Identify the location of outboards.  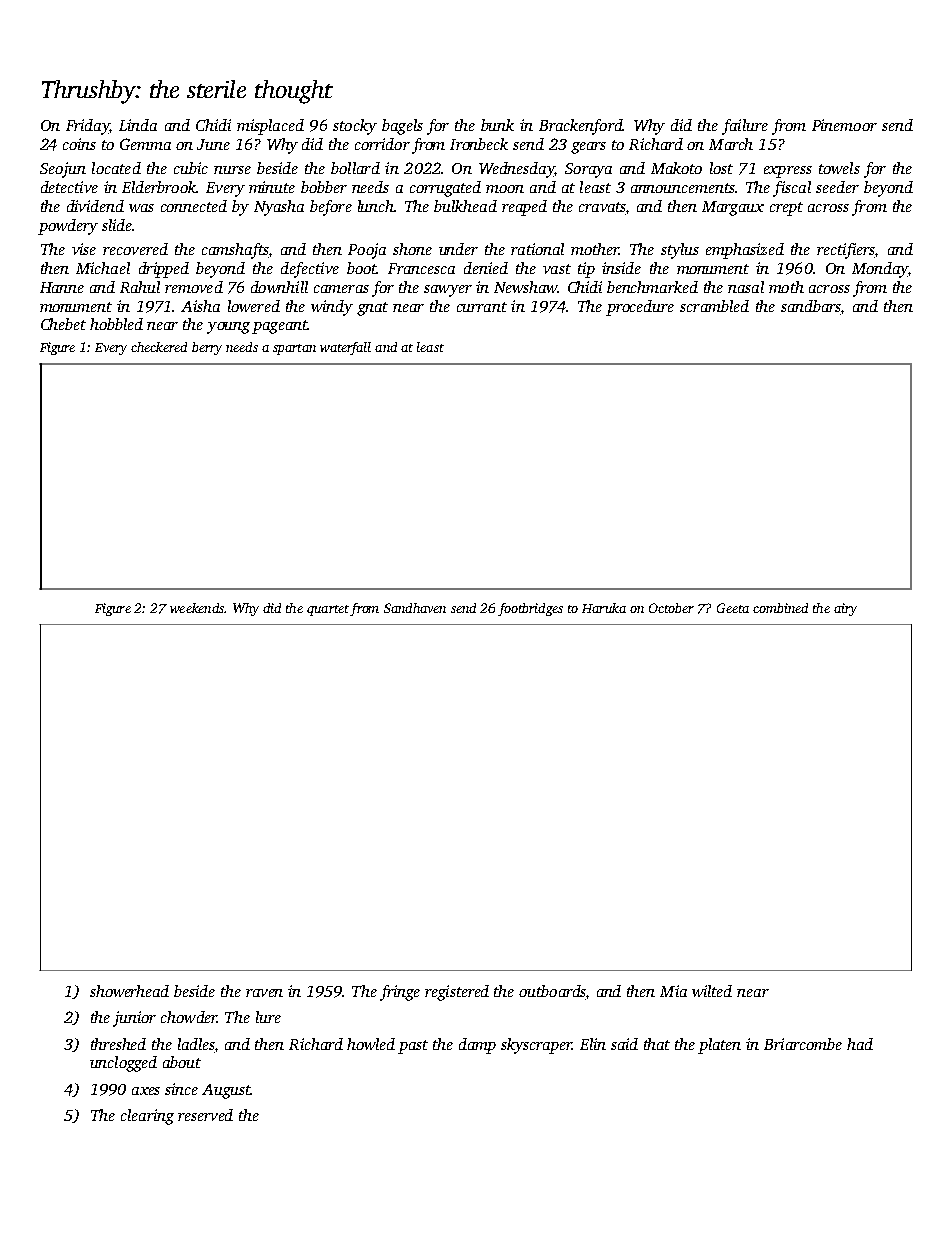
(552, 992).
